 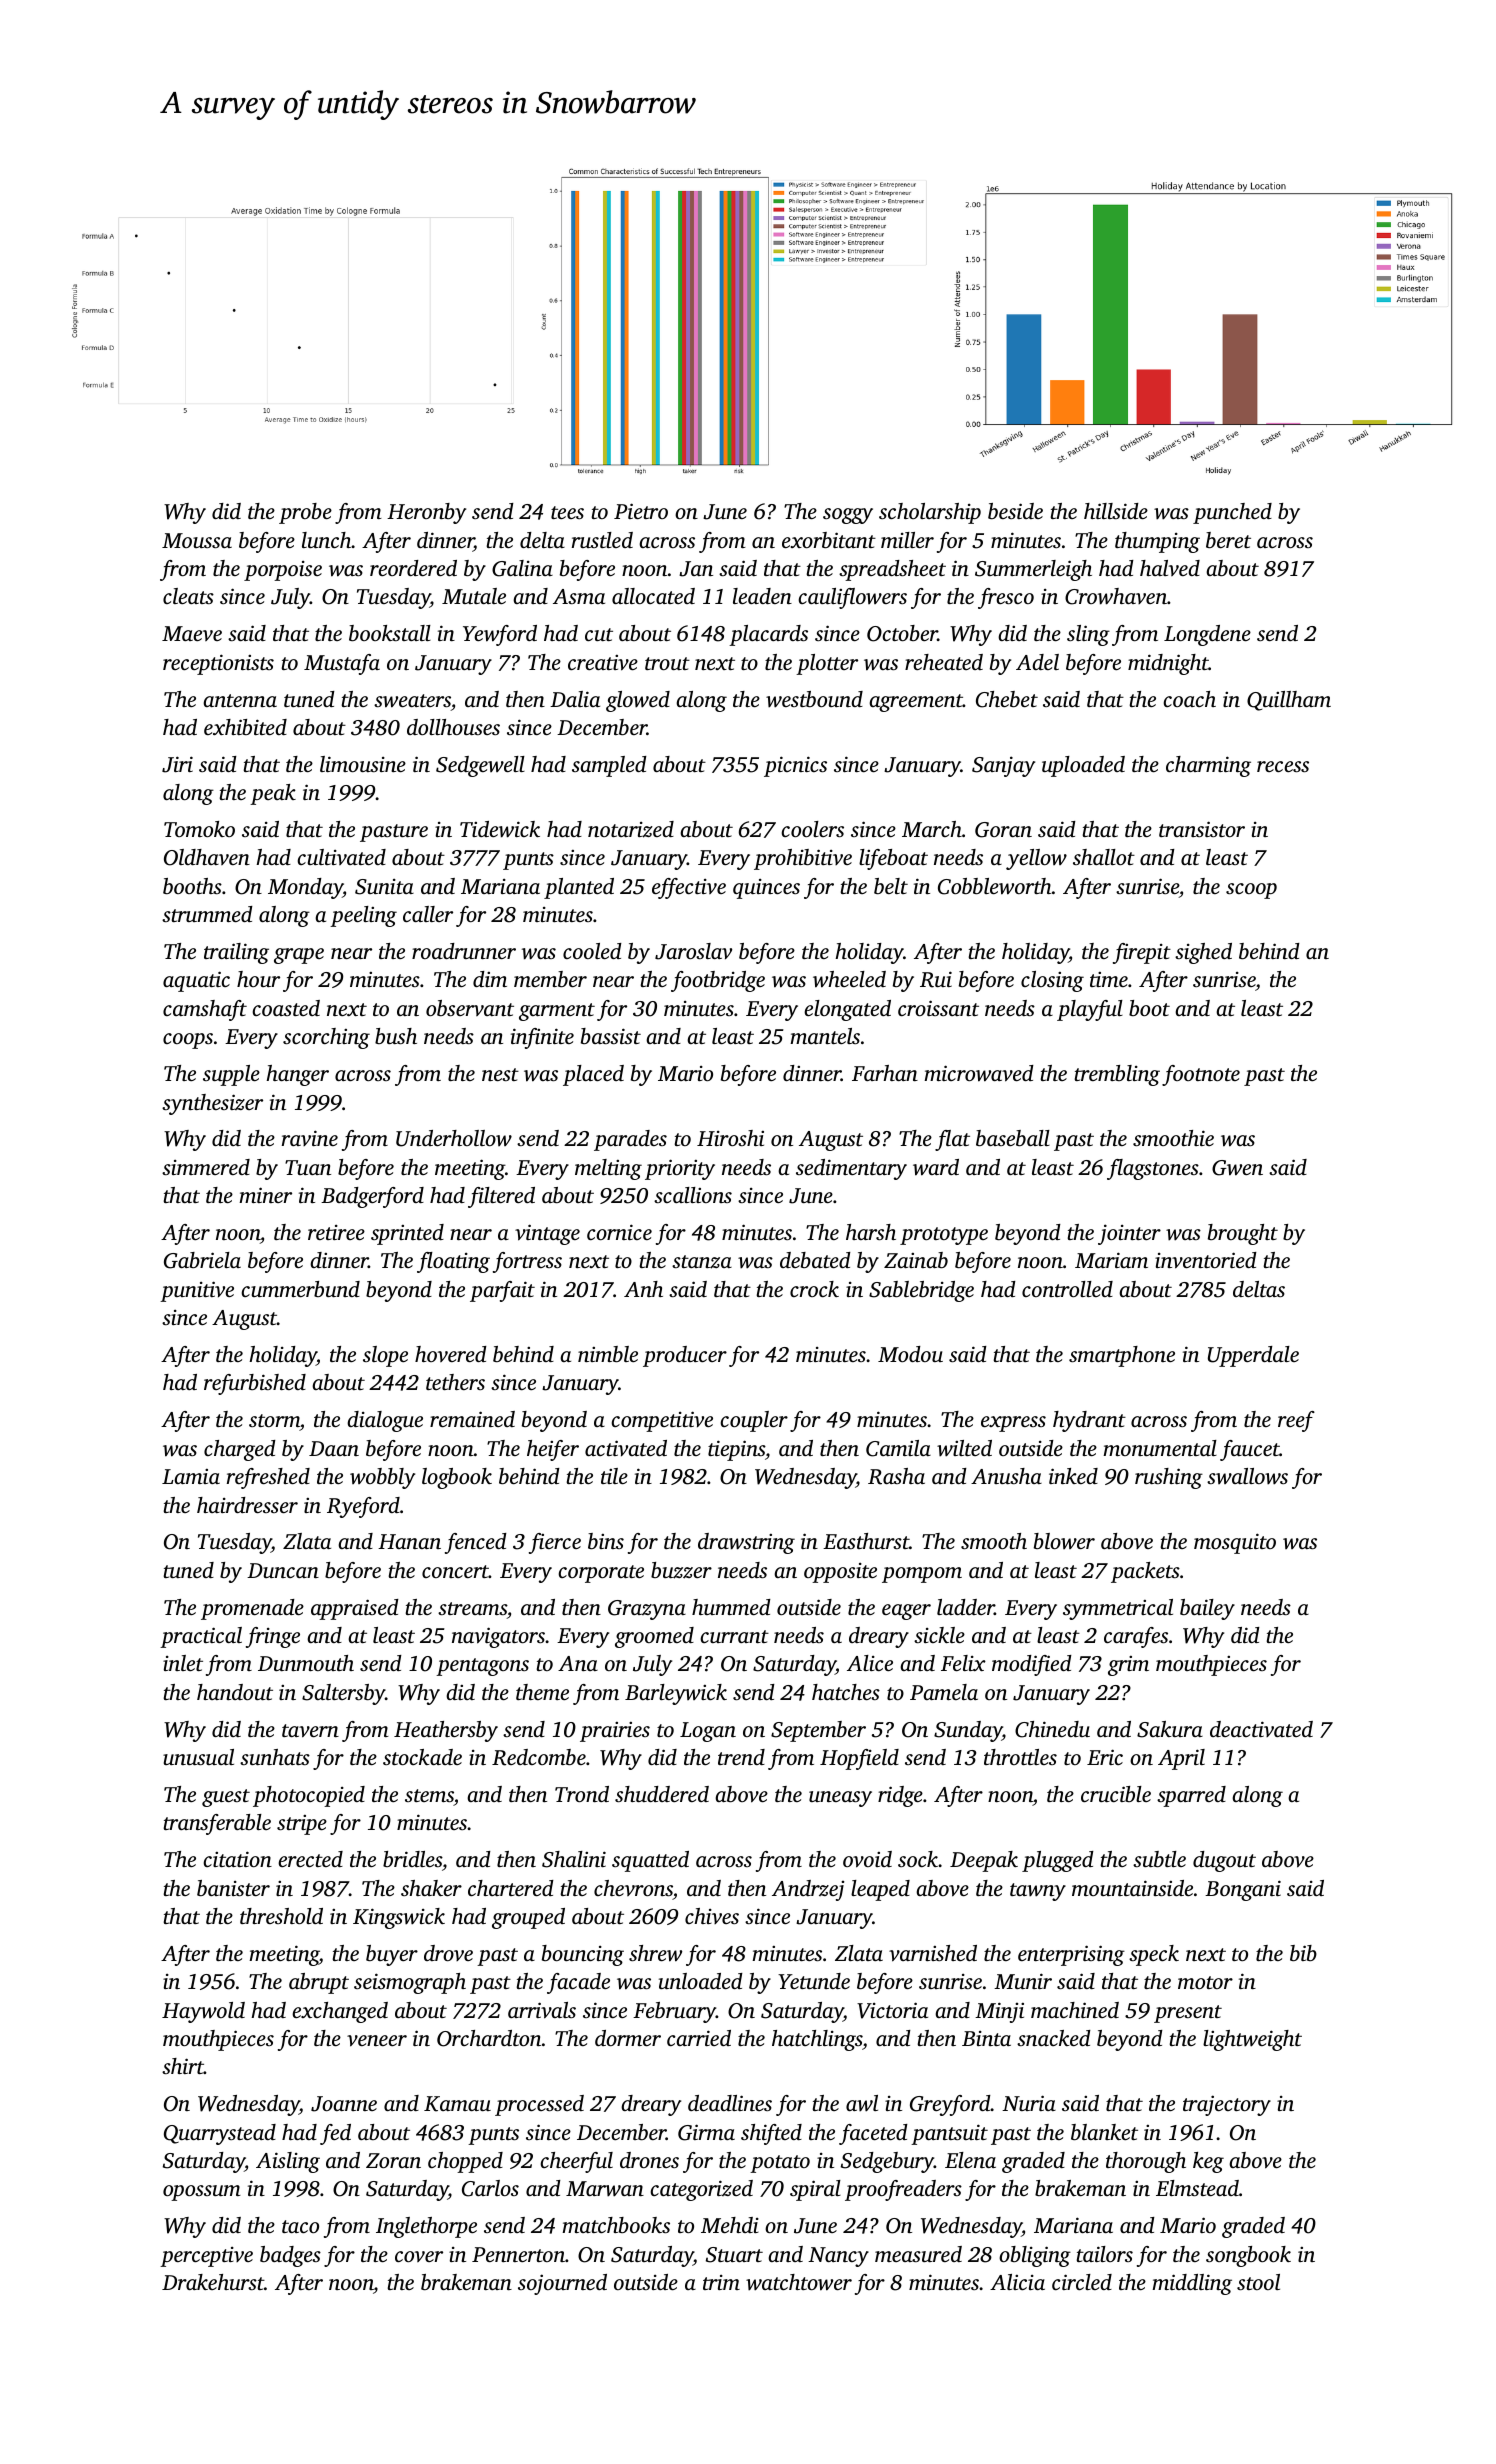 What do you see at coordinates (1207, 1609) in the image?
I see `bailey` at bounding box center [1207, 1609].
